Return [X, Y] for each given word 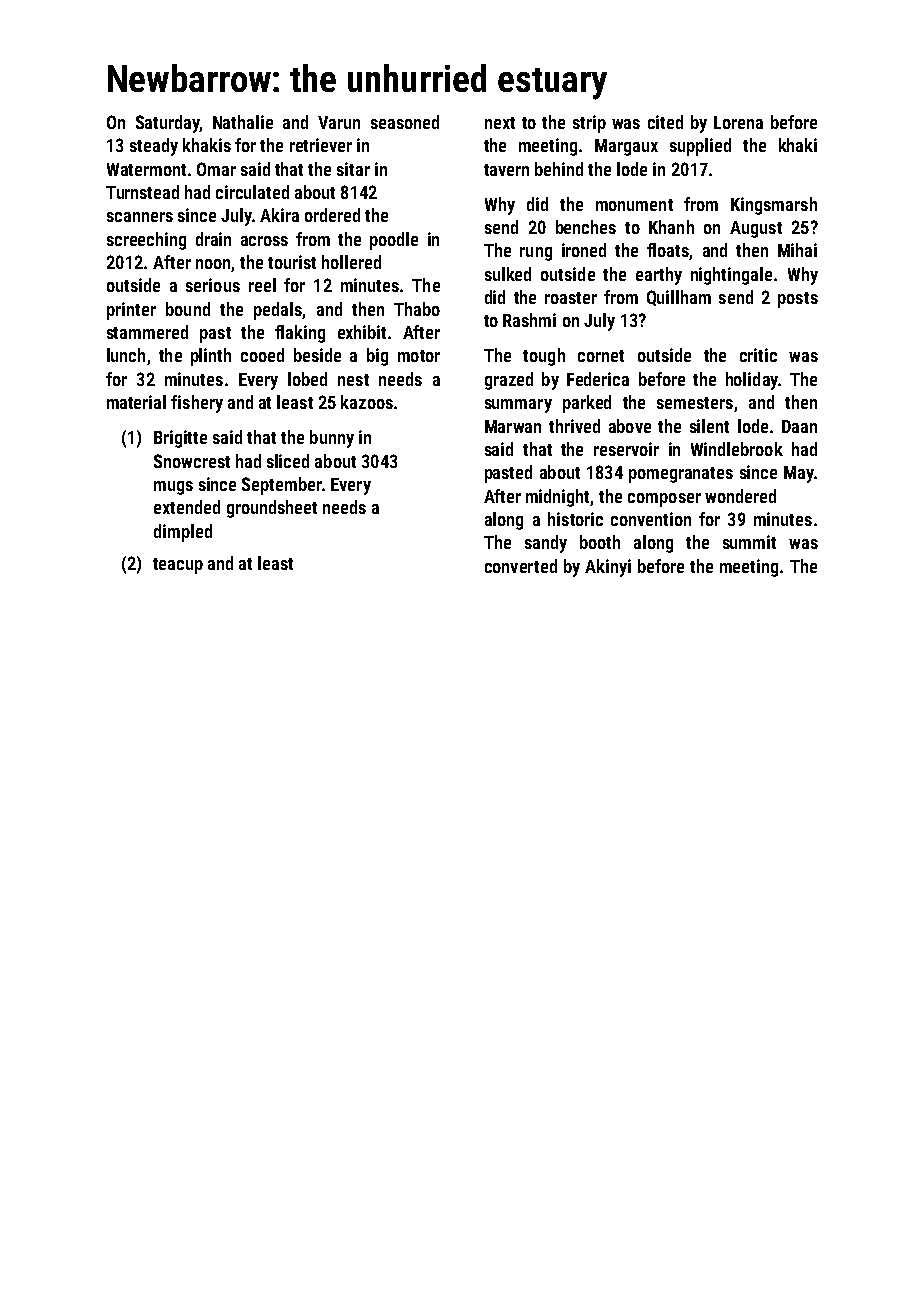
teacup [178, 566]
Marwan [513, 426]
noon [213, 264]
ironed [584, 250]
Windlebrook [737, 449]
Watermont [146, 169]
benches [586, 227]
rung [536, 254]
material [136, 402]
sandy [546, 544]
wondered [740, 496]
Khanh [671, 227]
